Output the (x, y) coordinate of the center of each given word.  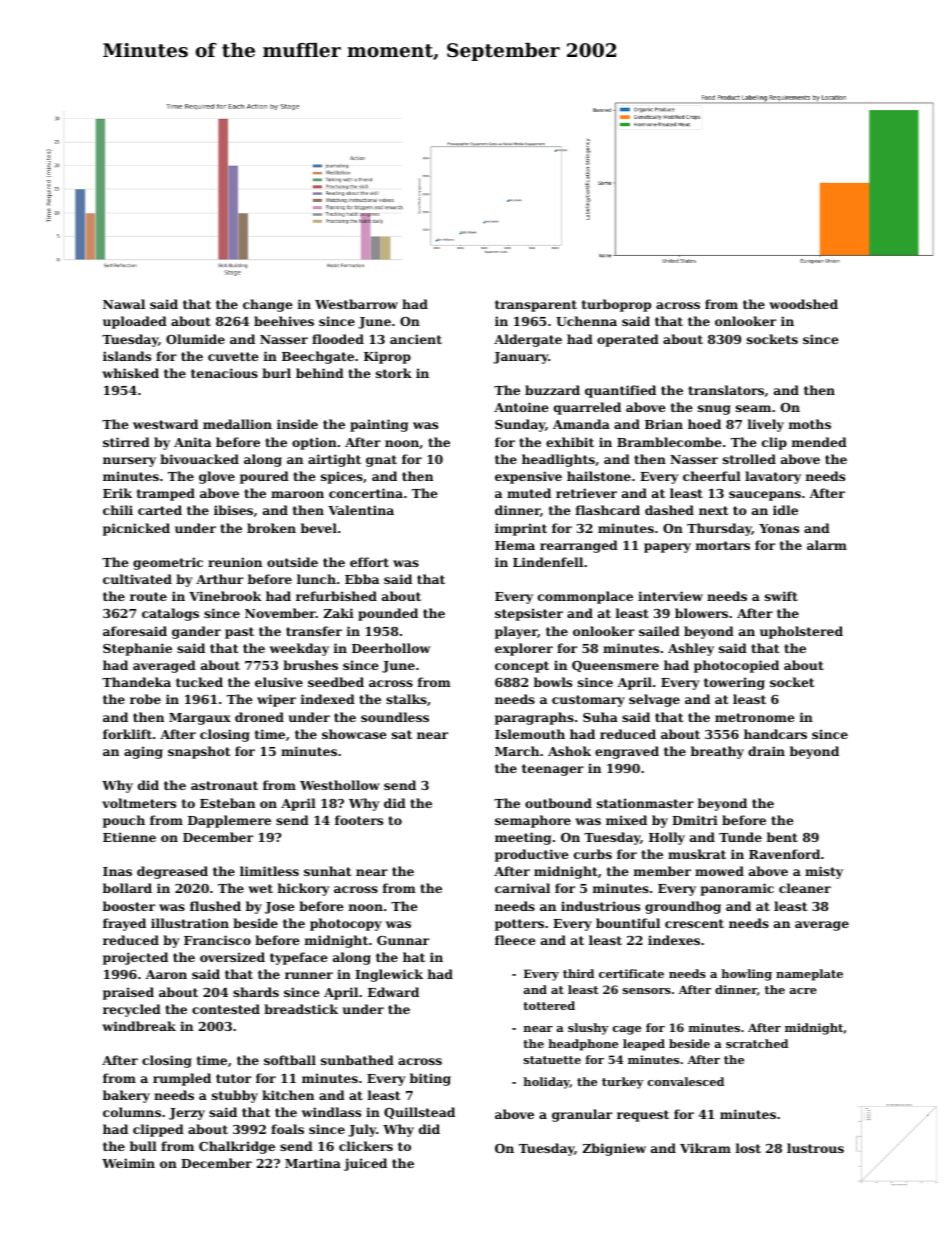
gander (196, 632)
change (268, 305)
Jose (280, 908)
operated (628, 340)
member (662, 871)
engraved (627, 752)
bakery (126, 1096)
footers (359, 820)
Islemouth (530, 734)
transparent (536, 306)
